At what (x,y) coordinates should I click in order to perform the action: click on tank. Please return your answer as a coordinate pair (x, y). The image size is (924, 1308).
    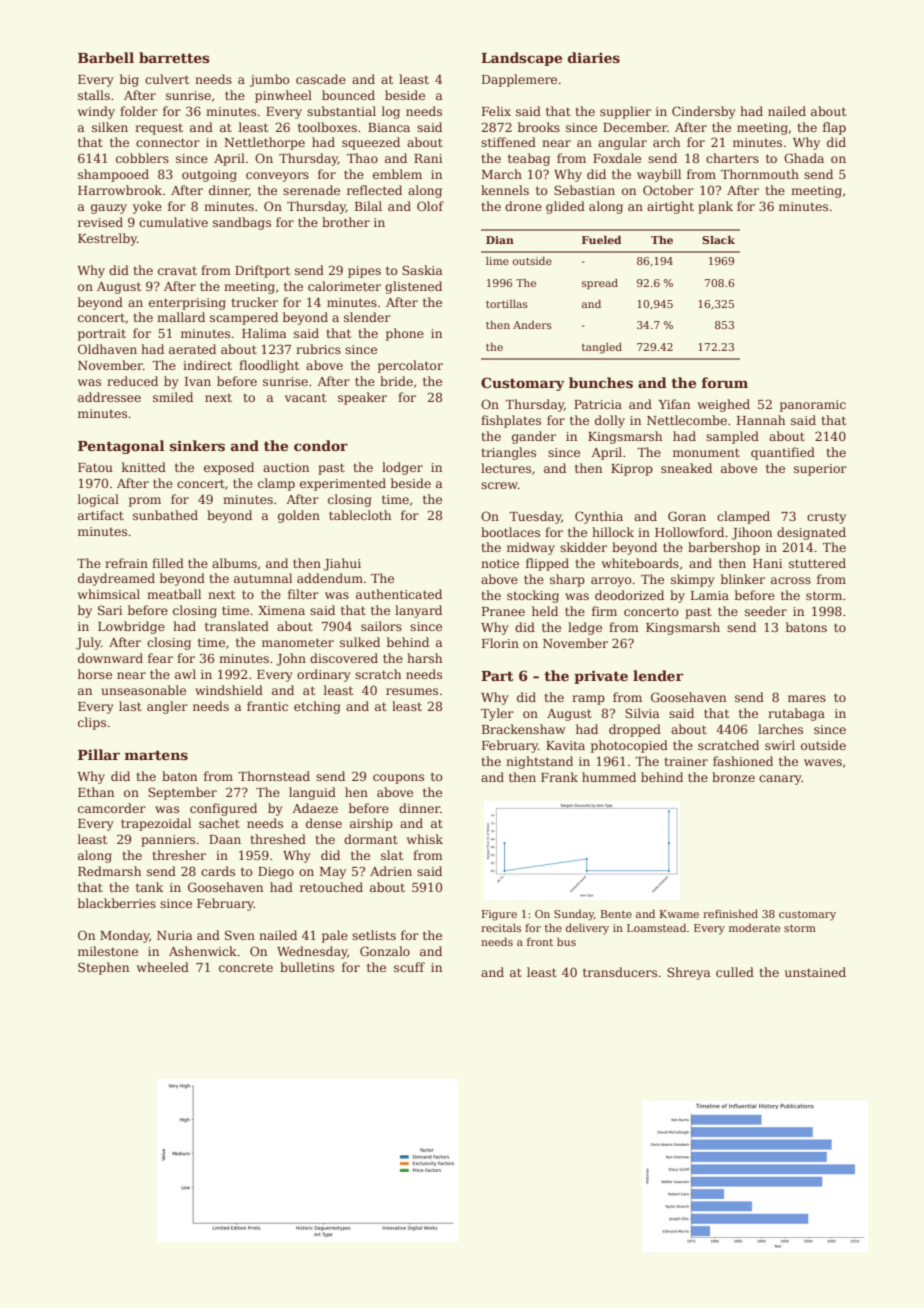
    Looking at the image, I should click on (149, 887).
